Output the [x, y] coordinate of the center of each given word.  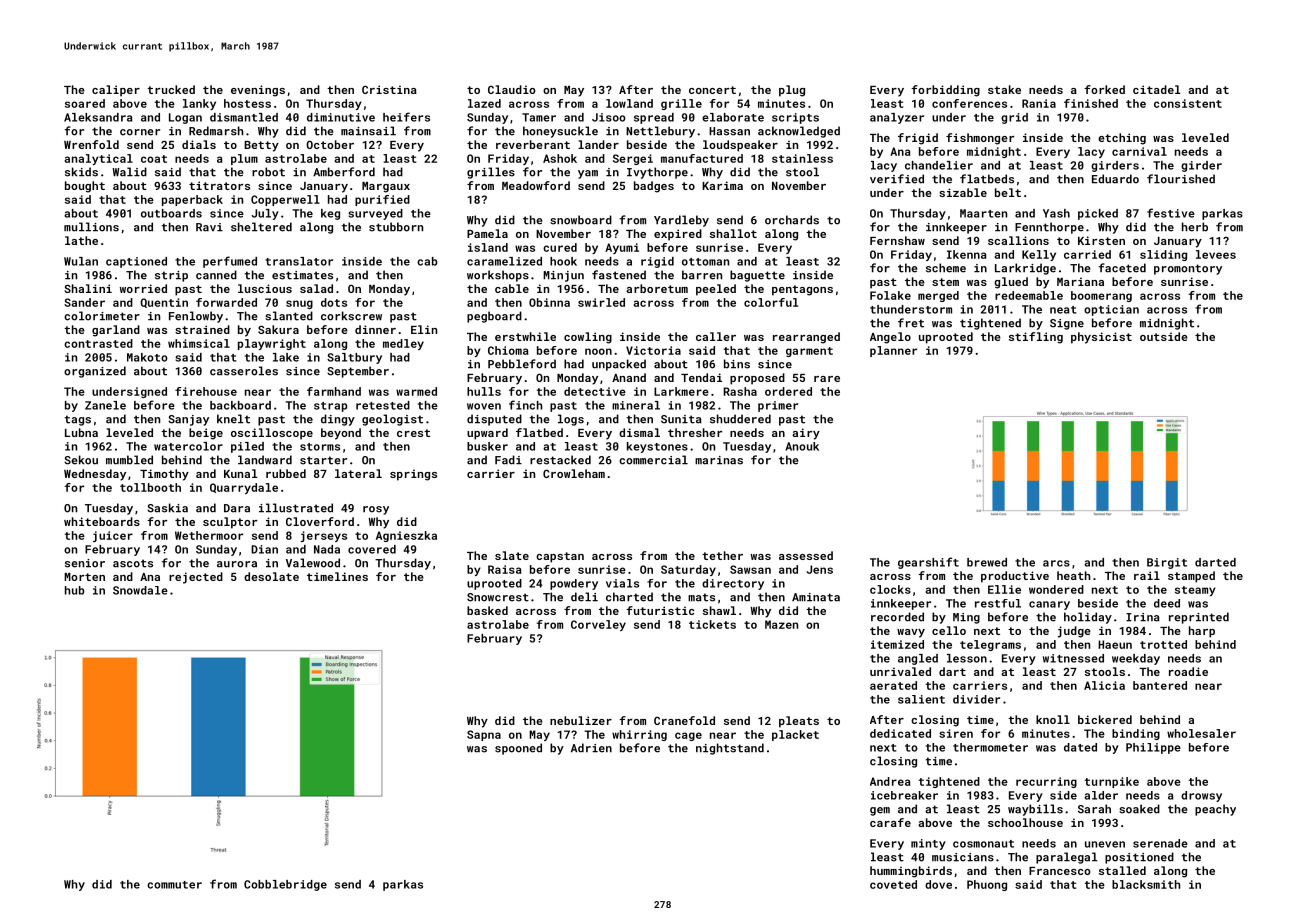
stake [1004, 89]
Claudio [512, 89]
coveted [893, 884]
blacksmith [1146, 884]
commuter [174, 885]
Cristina [389, 89]
